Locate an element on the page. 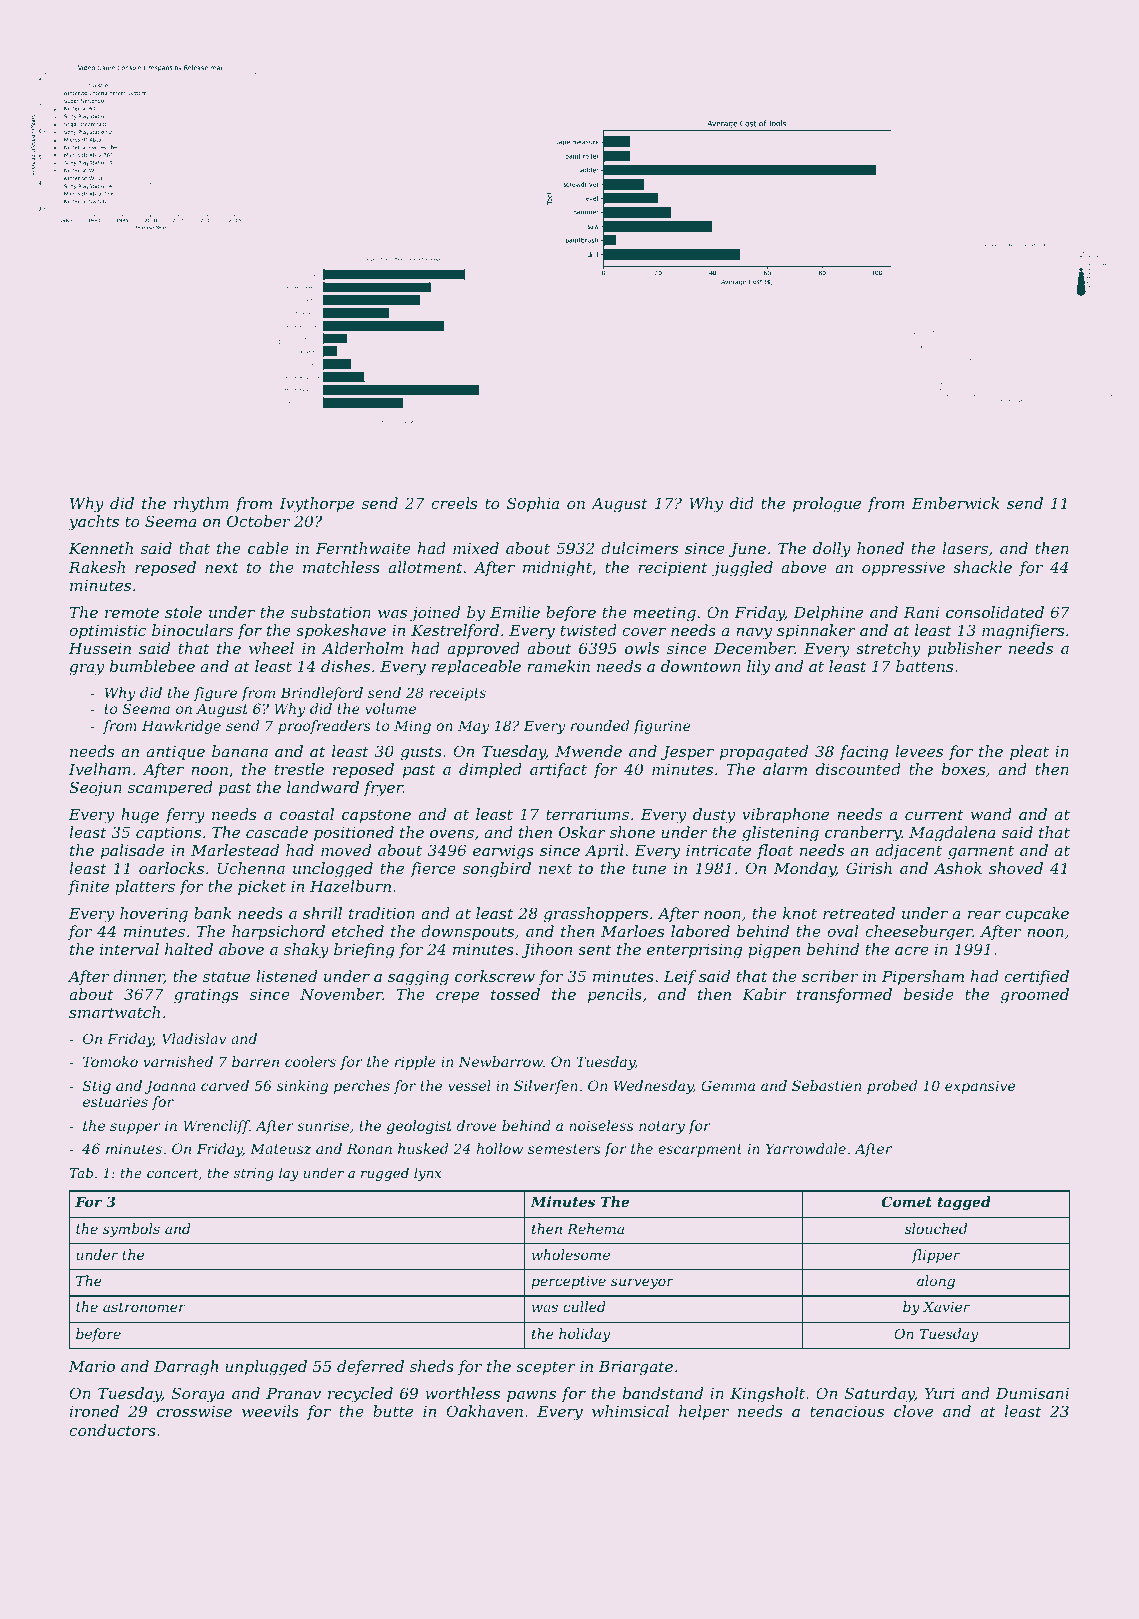 The height and width of the page is (1619, 1139). barren is located at coordinates (255, 1061).
